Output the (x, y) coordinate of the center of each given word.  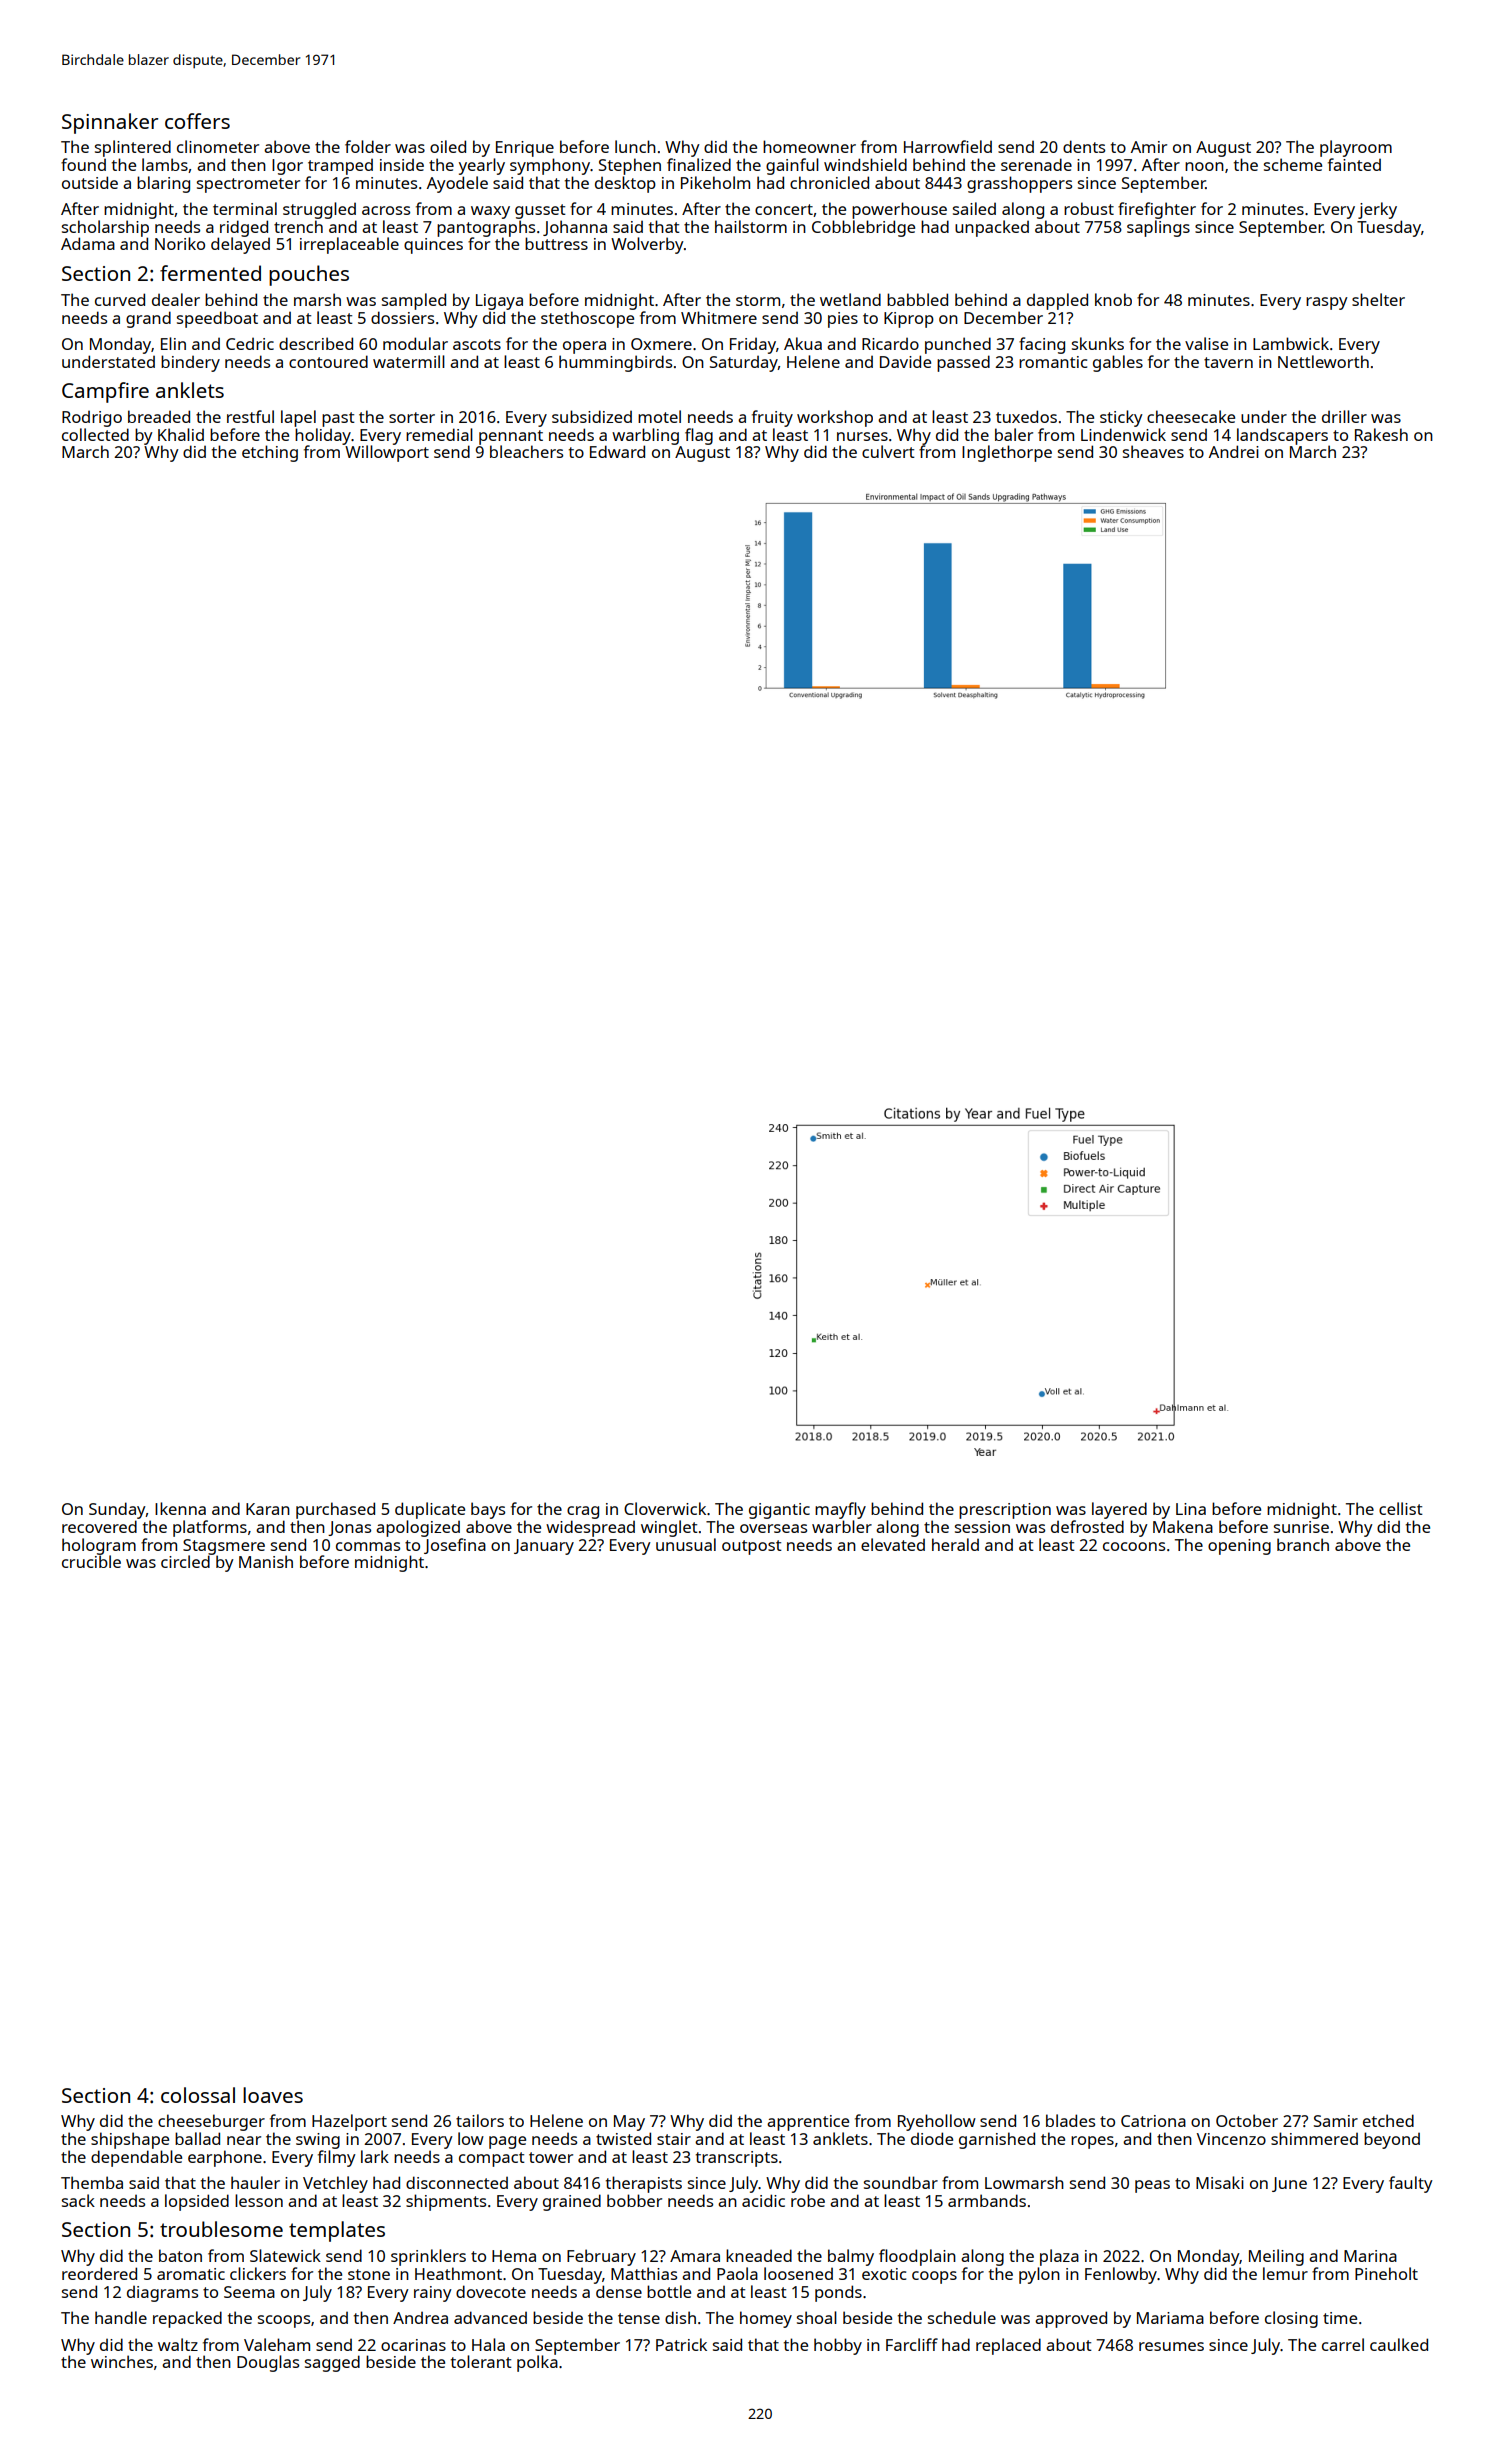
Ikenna (180, 1508)
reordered (99, 2273)
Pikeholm (715, 182)
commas (368, 1546)
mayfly (840, 1510)
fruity (772, 418)
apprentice (808, 2123)
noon (1204, 166)
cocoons (1134, 1546)
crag (583, 1512)
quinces (433, 246)
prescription (1005, 1511)
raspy (1327, 303)
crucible (91, 1561)
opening (1239, 1547)
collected (95, 434)
